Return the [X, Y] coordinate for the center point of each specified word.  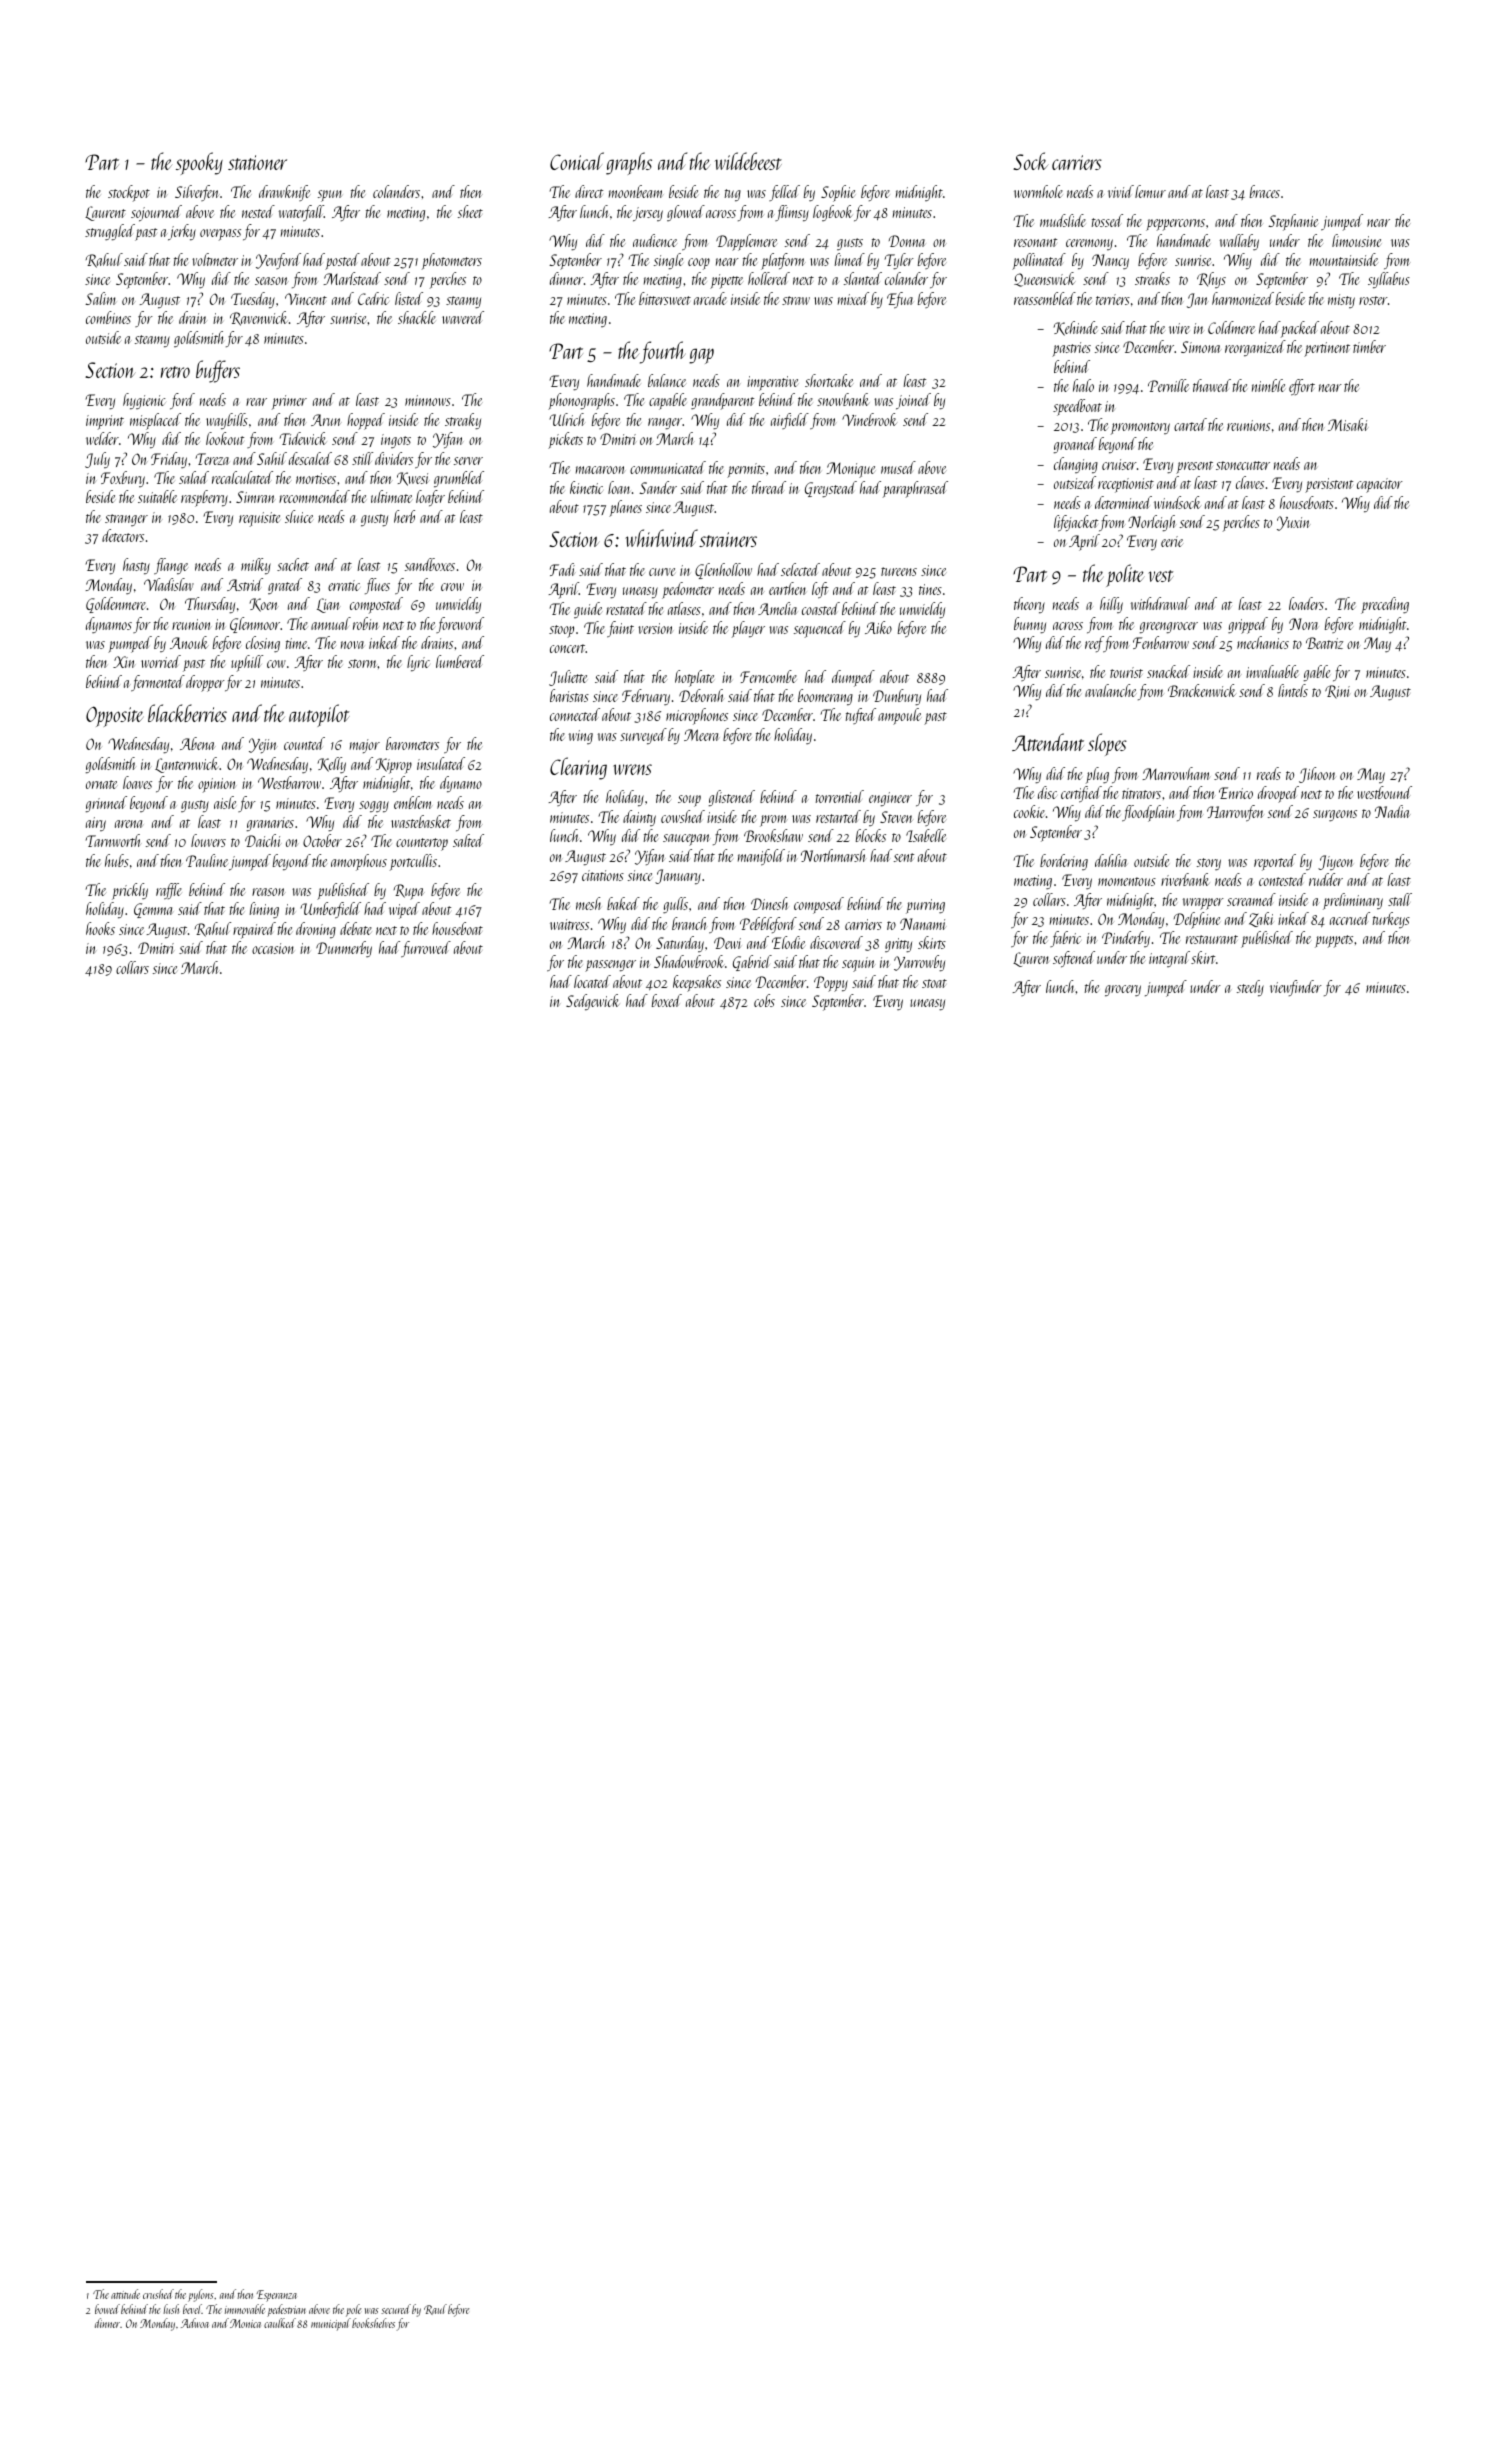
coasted [821, 608]
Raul [435, 2309]
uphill [247, 663]
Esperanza [277, 2296]
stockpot [129, 193]
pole [353, 2310]
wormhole [1038, 191]
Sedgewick [593, 1002]
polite [1125, 575]
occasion [273, 948]
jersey [648, 214]
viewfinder [1296, 988]
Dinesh [769, 903]
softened [1074, 959]
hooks [100, 928]
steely [1250, 988]
